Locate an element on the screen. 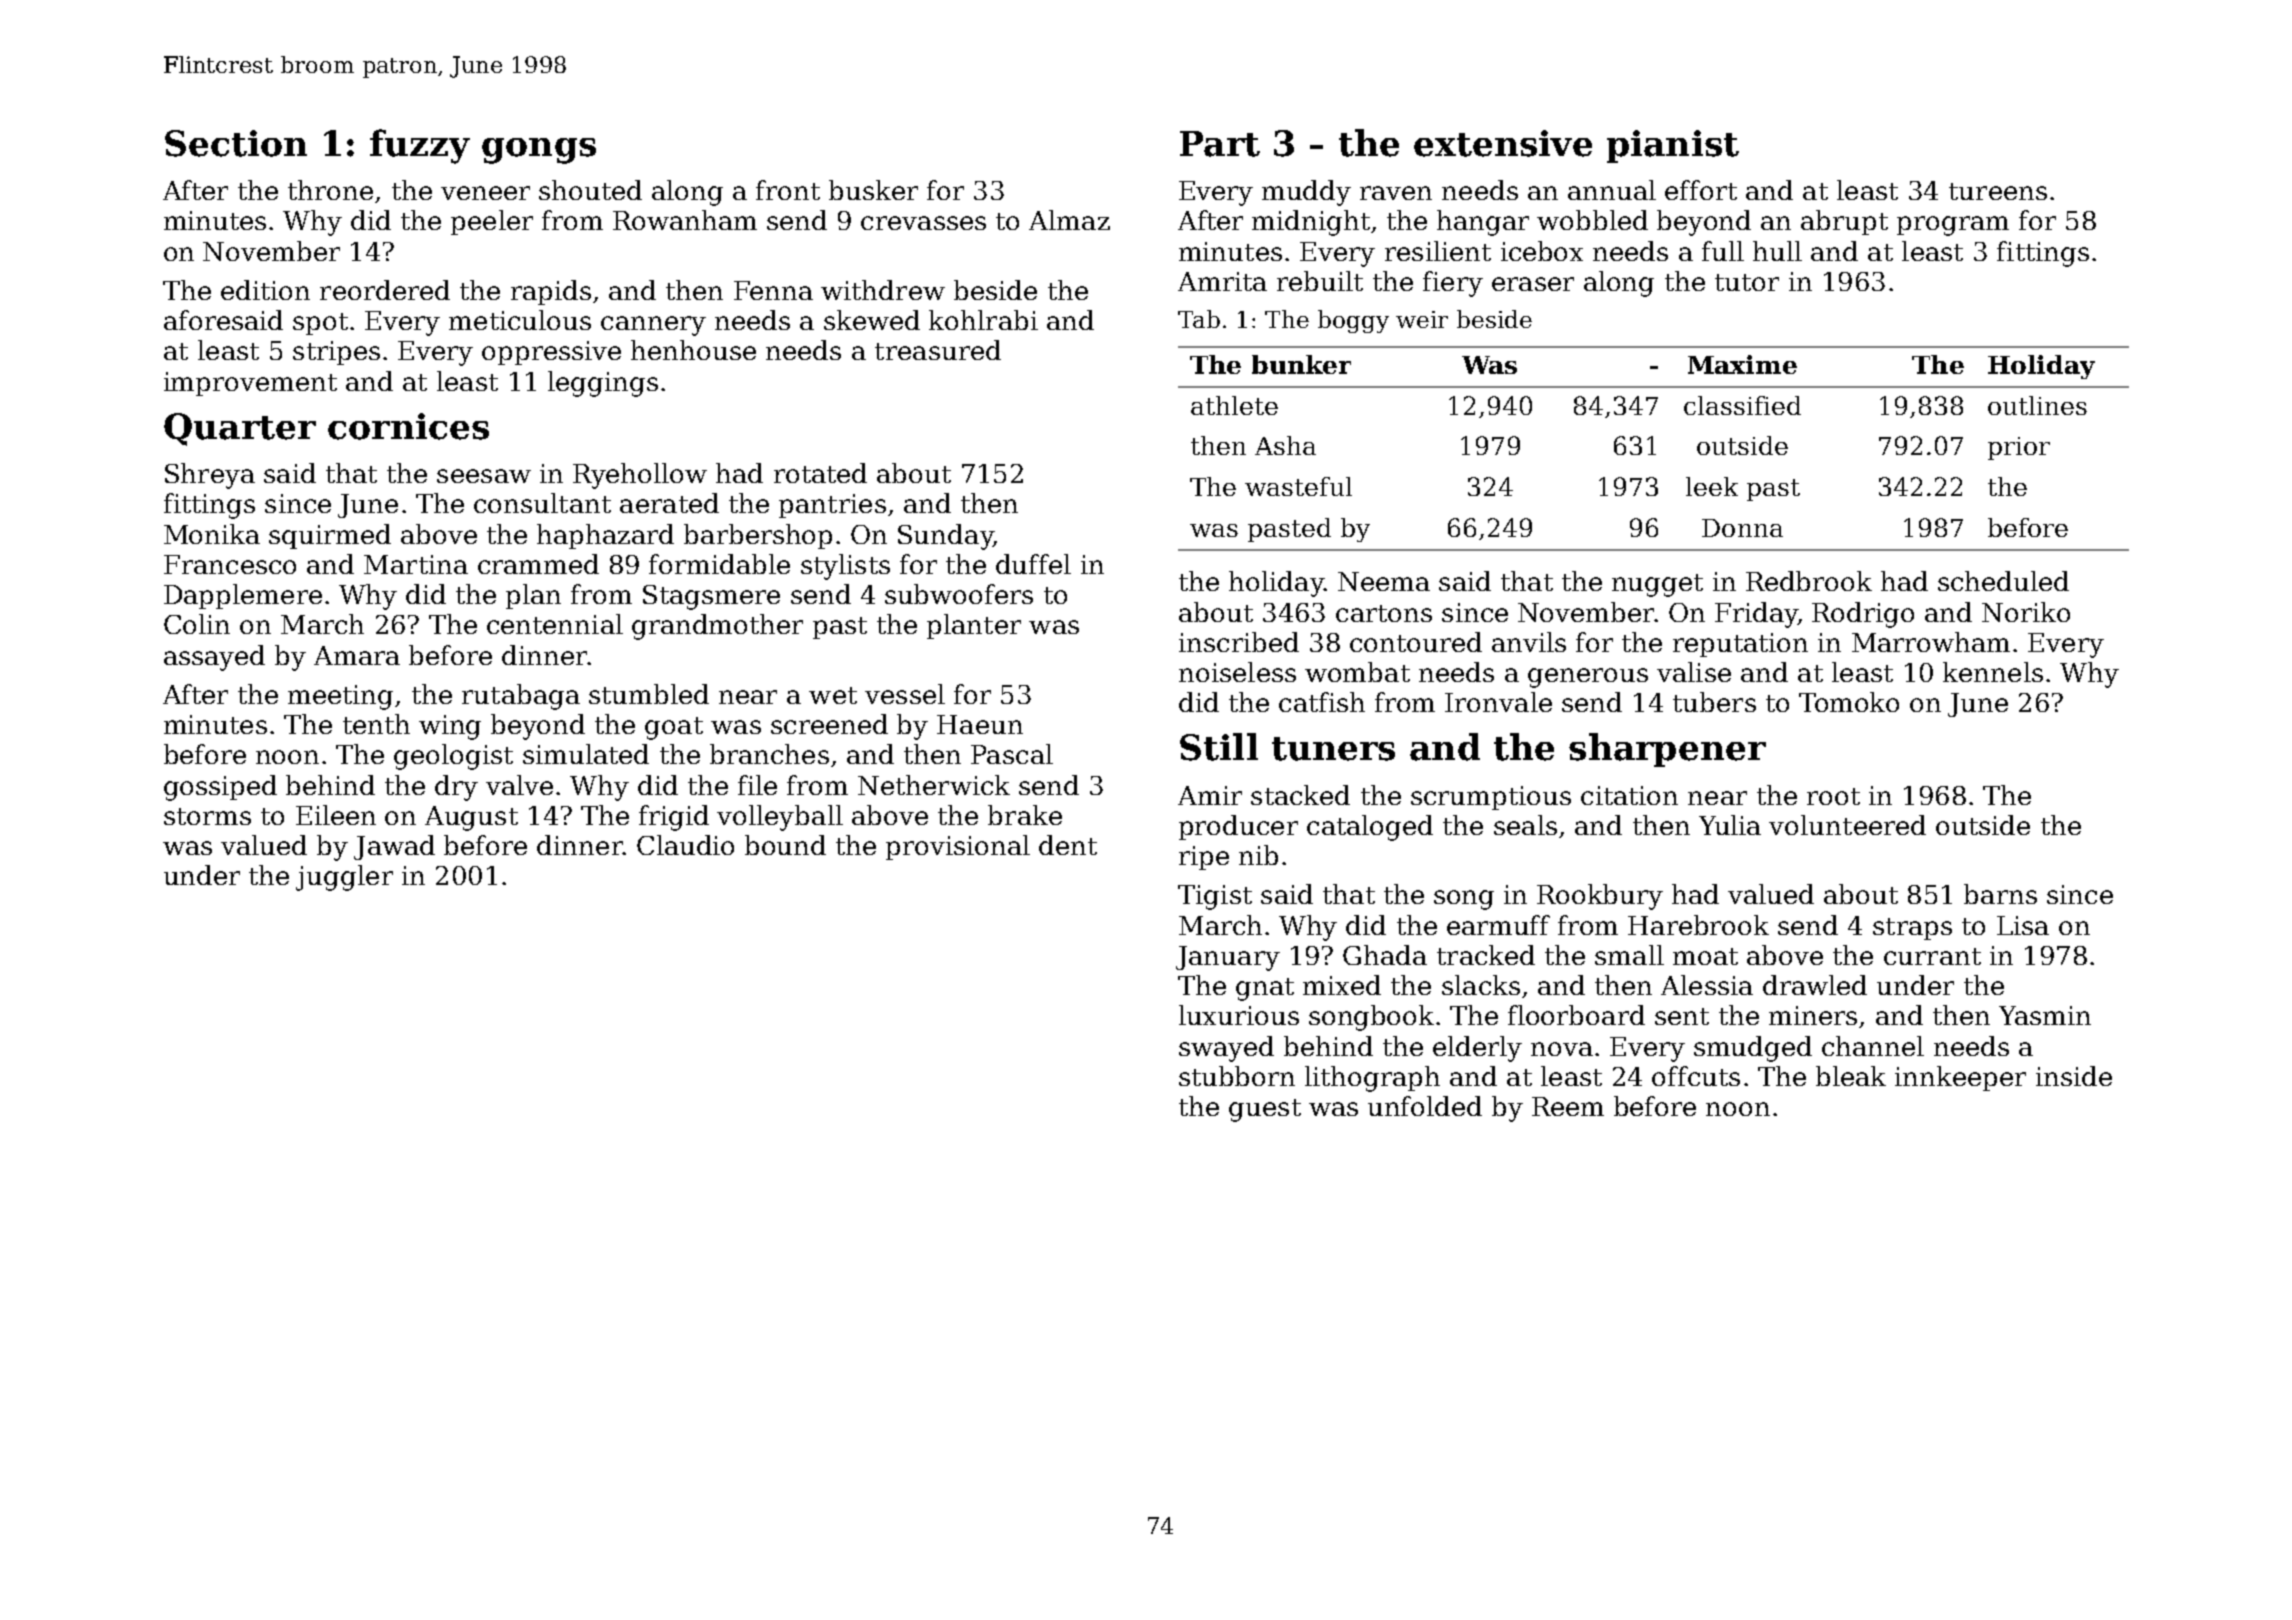 This screenshot has height=1620, width=2292. Tigist is located at coordinates (1215, 897).
